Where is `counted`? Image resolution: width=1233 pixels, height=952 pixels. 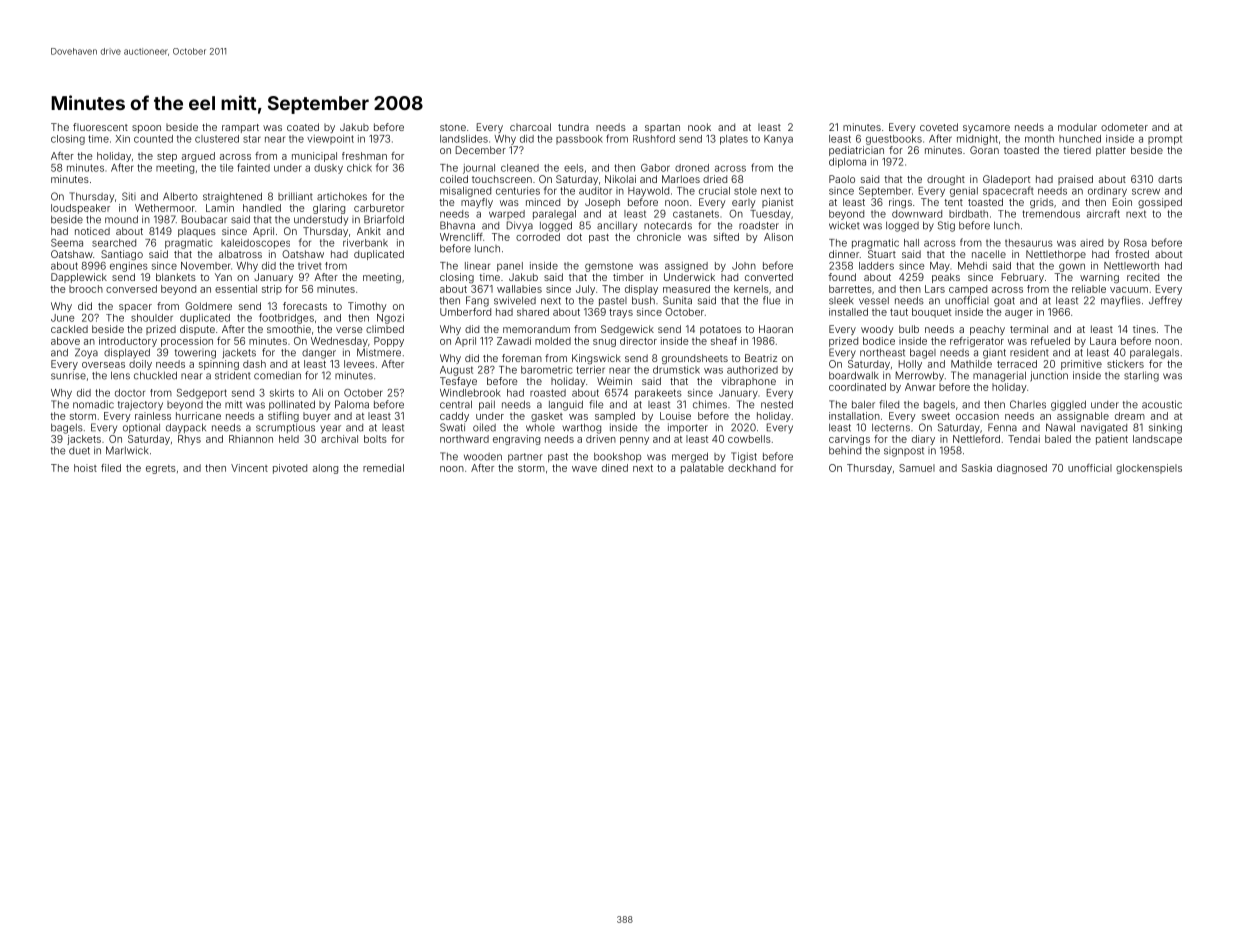
counted is located at coordinates (153, 139).
